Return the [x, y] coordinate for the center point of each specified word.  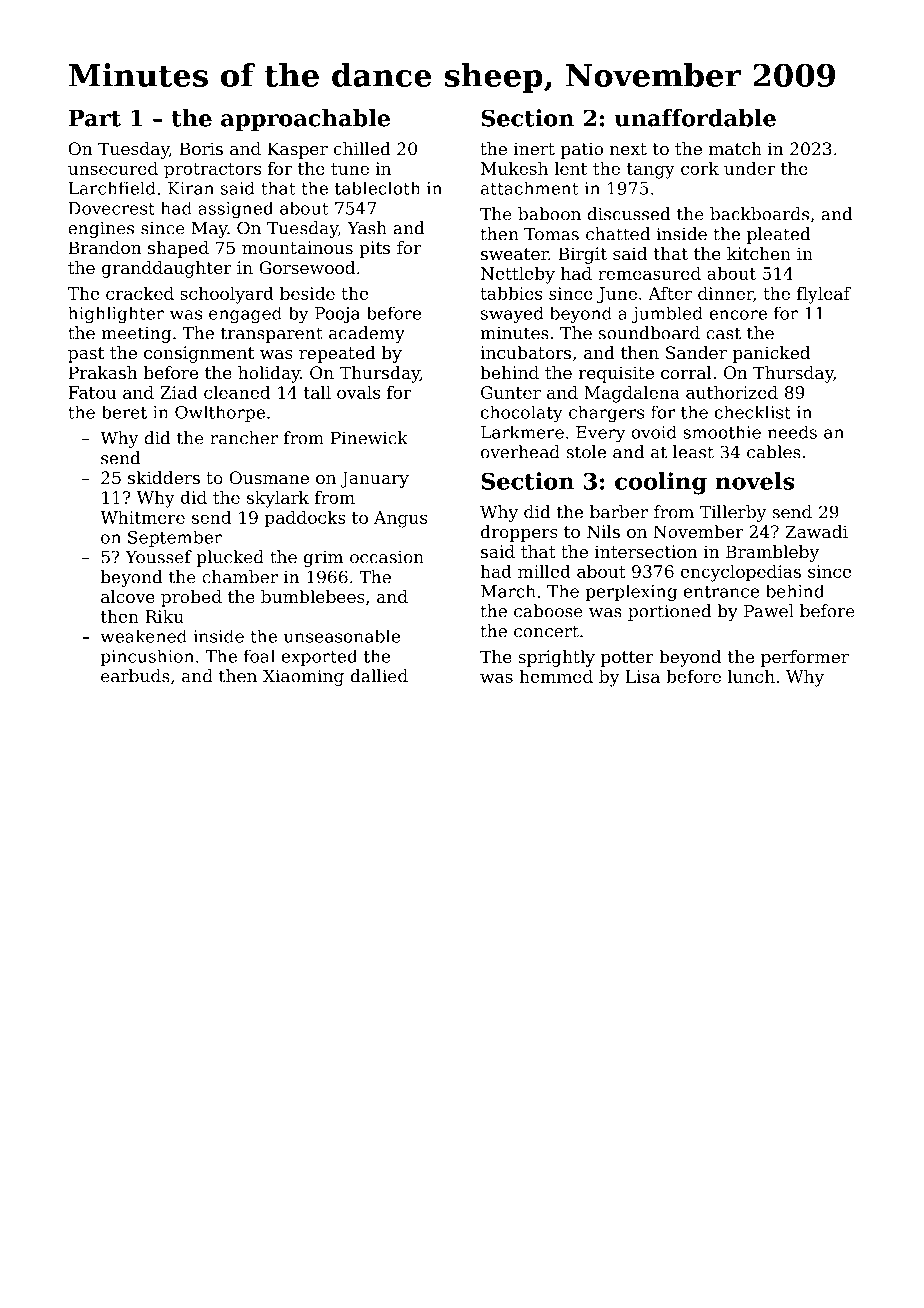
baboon [549, 214]
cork [700, 168]
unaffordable [695, 118]
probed [191, 598]
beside [307, 293]
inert [534, 148]
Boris [201, 148]
